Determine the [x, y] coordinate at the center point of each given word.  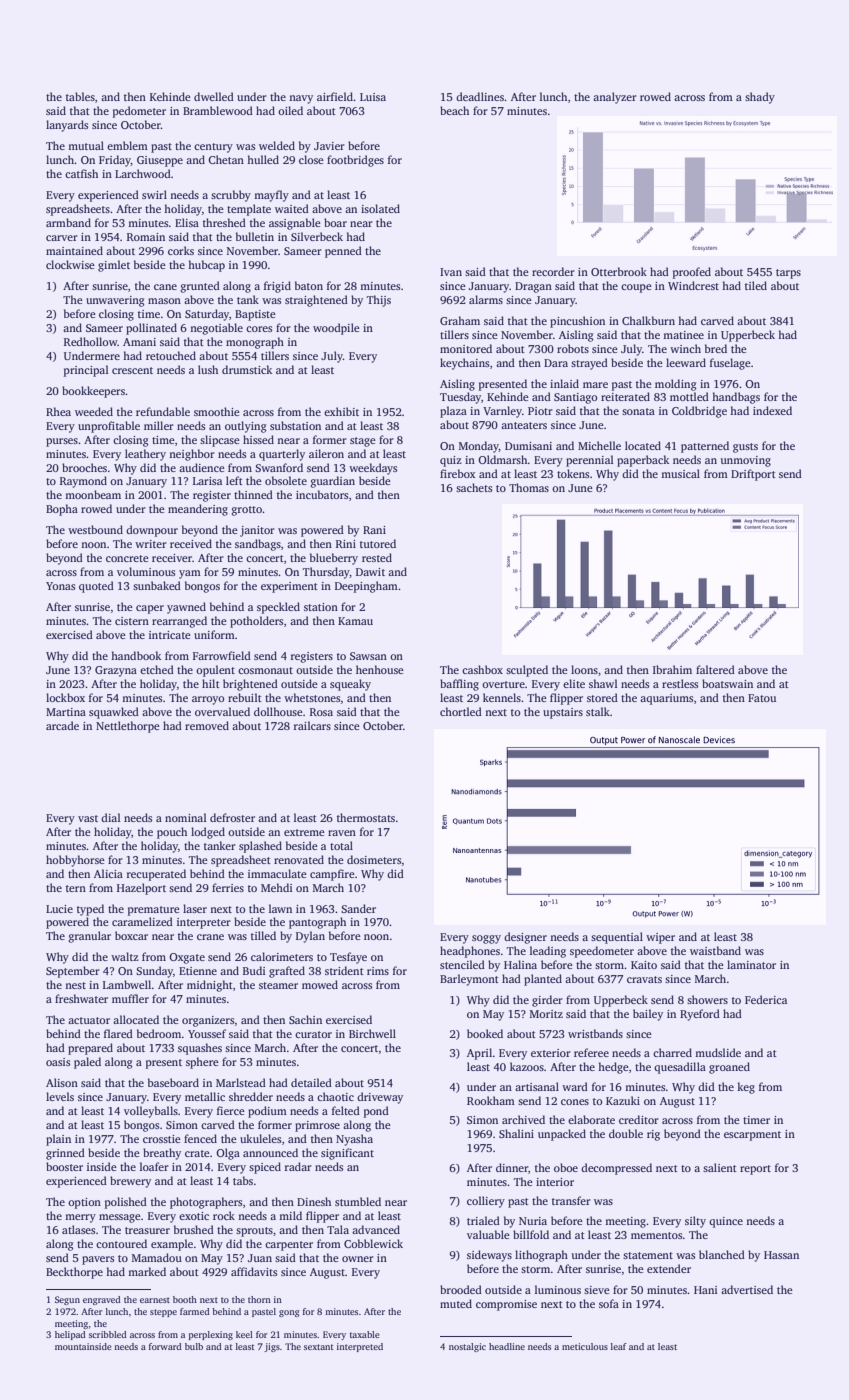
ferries [228, 887]
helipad [70, 1335]
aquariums [666, 699]
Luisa [373, 97]
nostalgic [467, 1347]
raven [342, 833]
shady [760, 98]
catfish [81, 173]
